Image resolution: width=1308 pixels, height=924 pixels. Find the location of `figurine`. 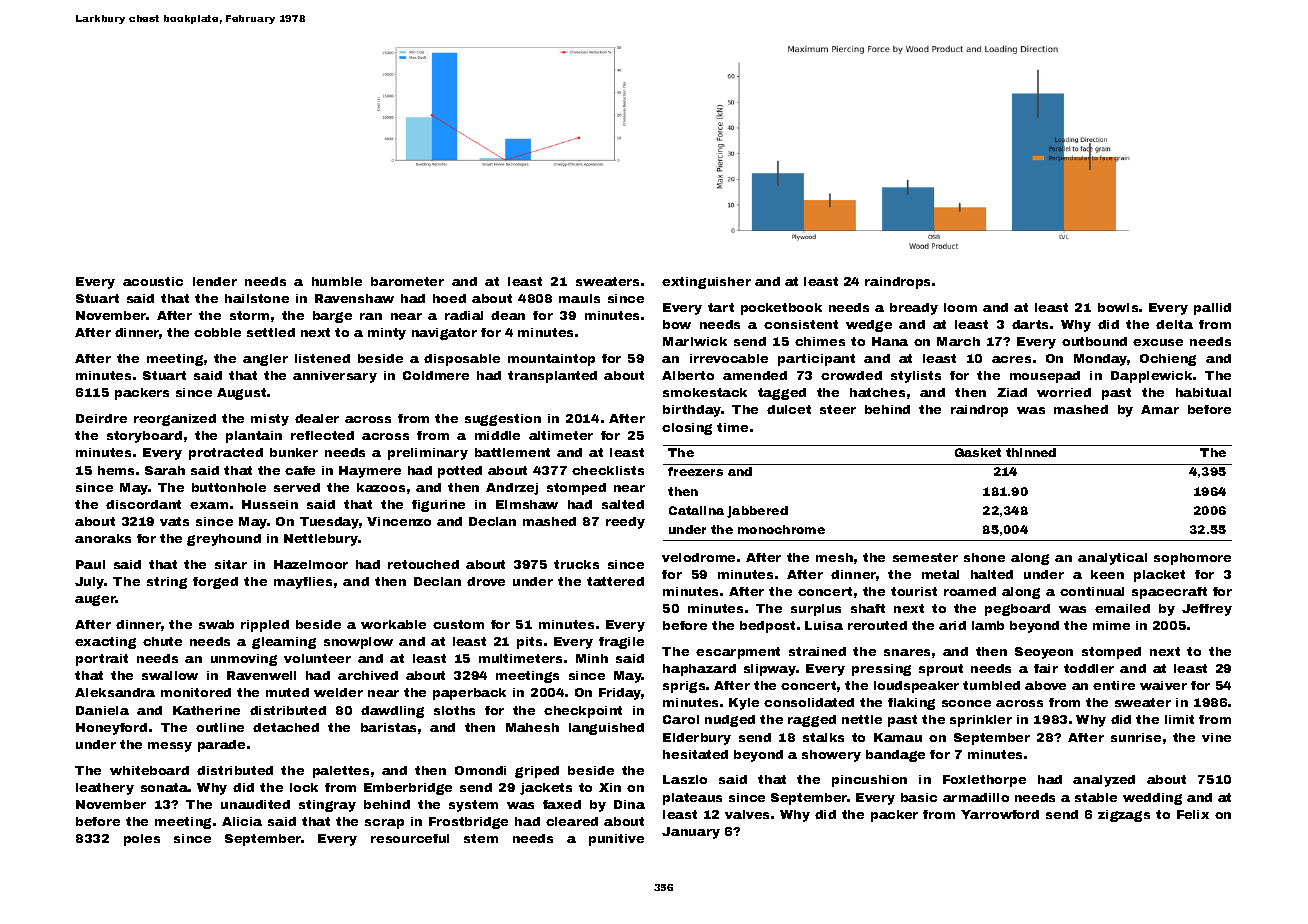

figurine is located at coordinates (438, 506).
